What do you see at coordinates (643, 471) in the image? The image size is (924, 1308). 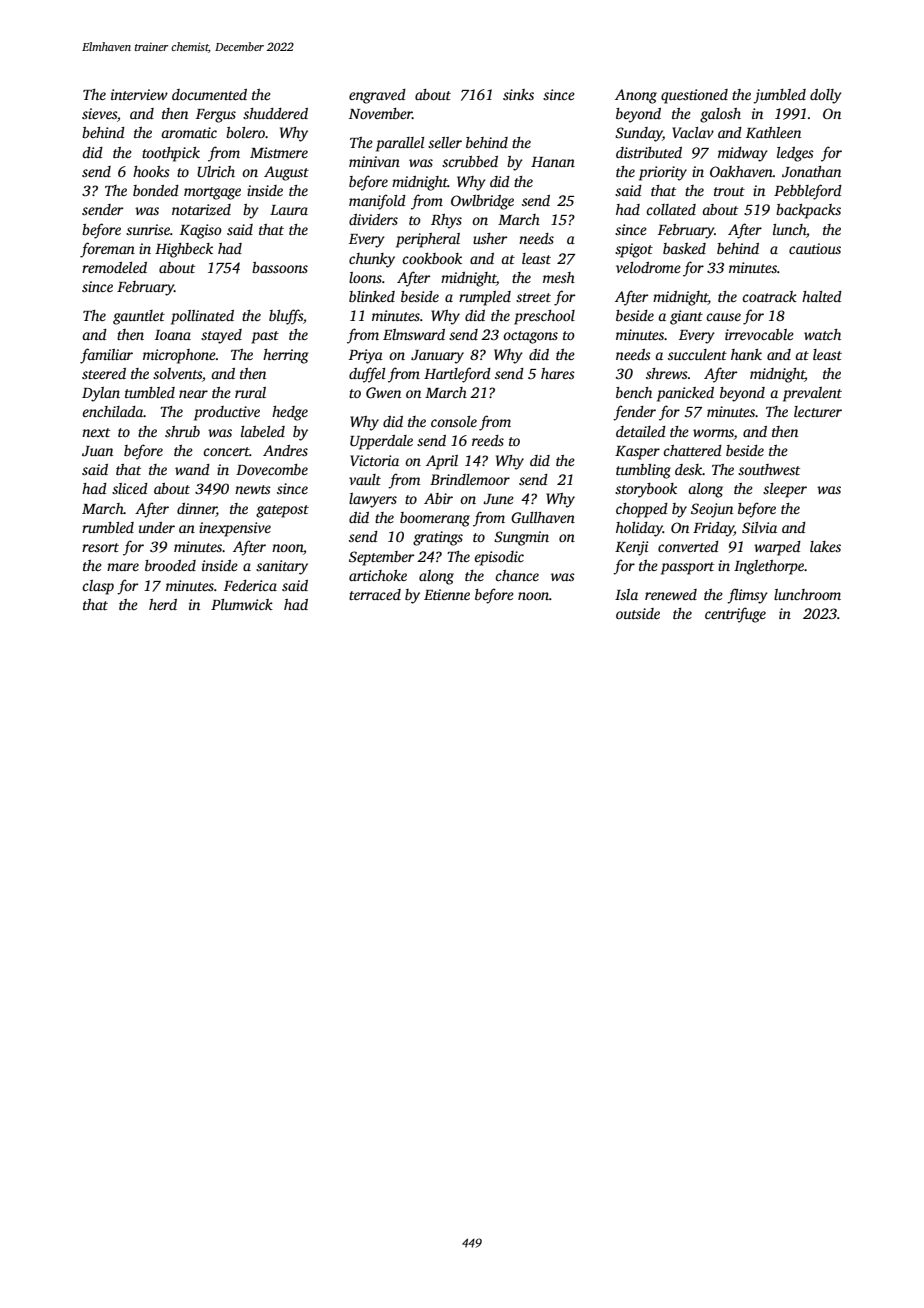 I see `tumbling` at bounding box center [643, 471].
